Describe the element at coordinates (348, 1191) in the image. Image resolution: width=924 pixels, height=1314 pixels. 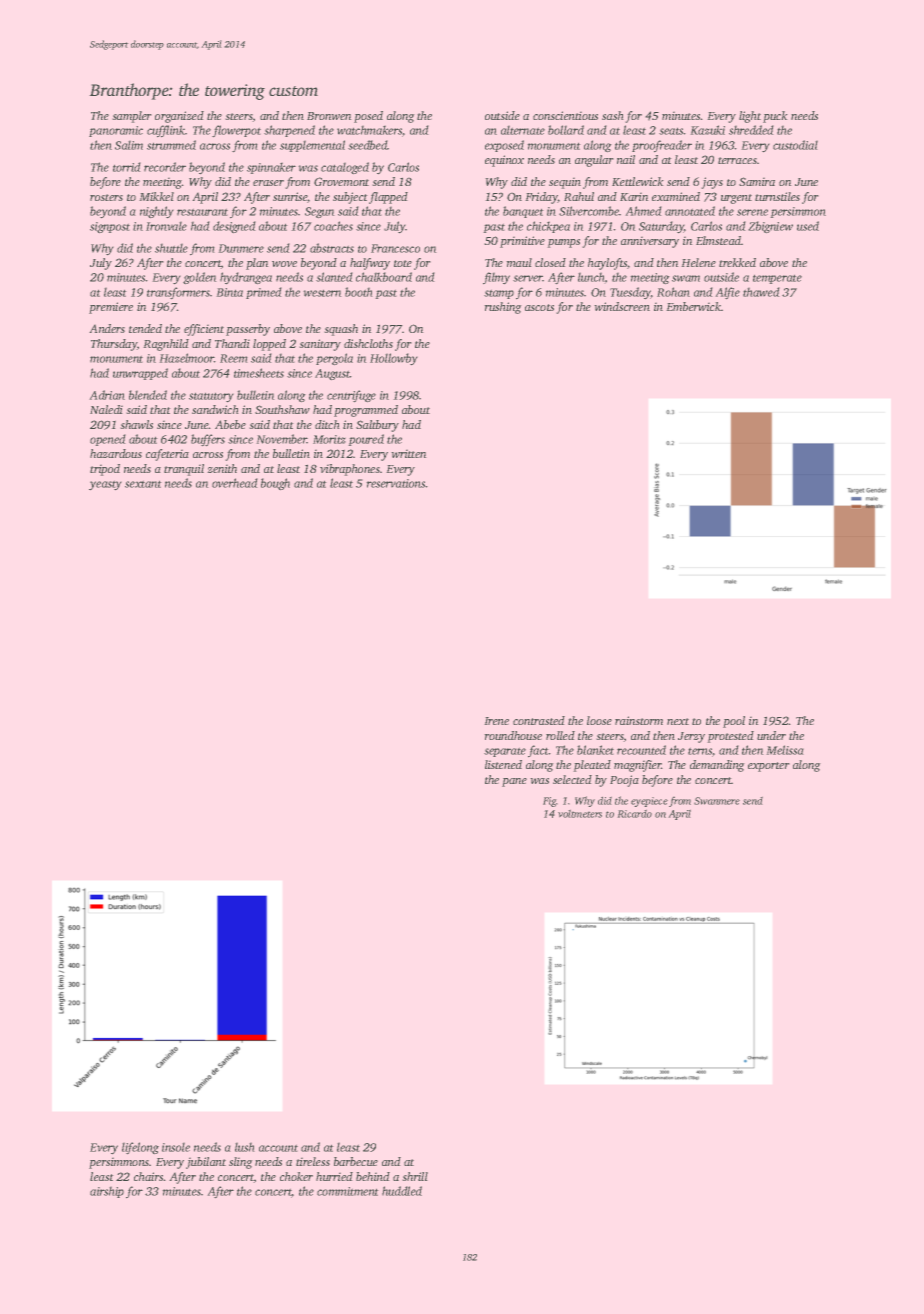
I see `commitment` at that location.
